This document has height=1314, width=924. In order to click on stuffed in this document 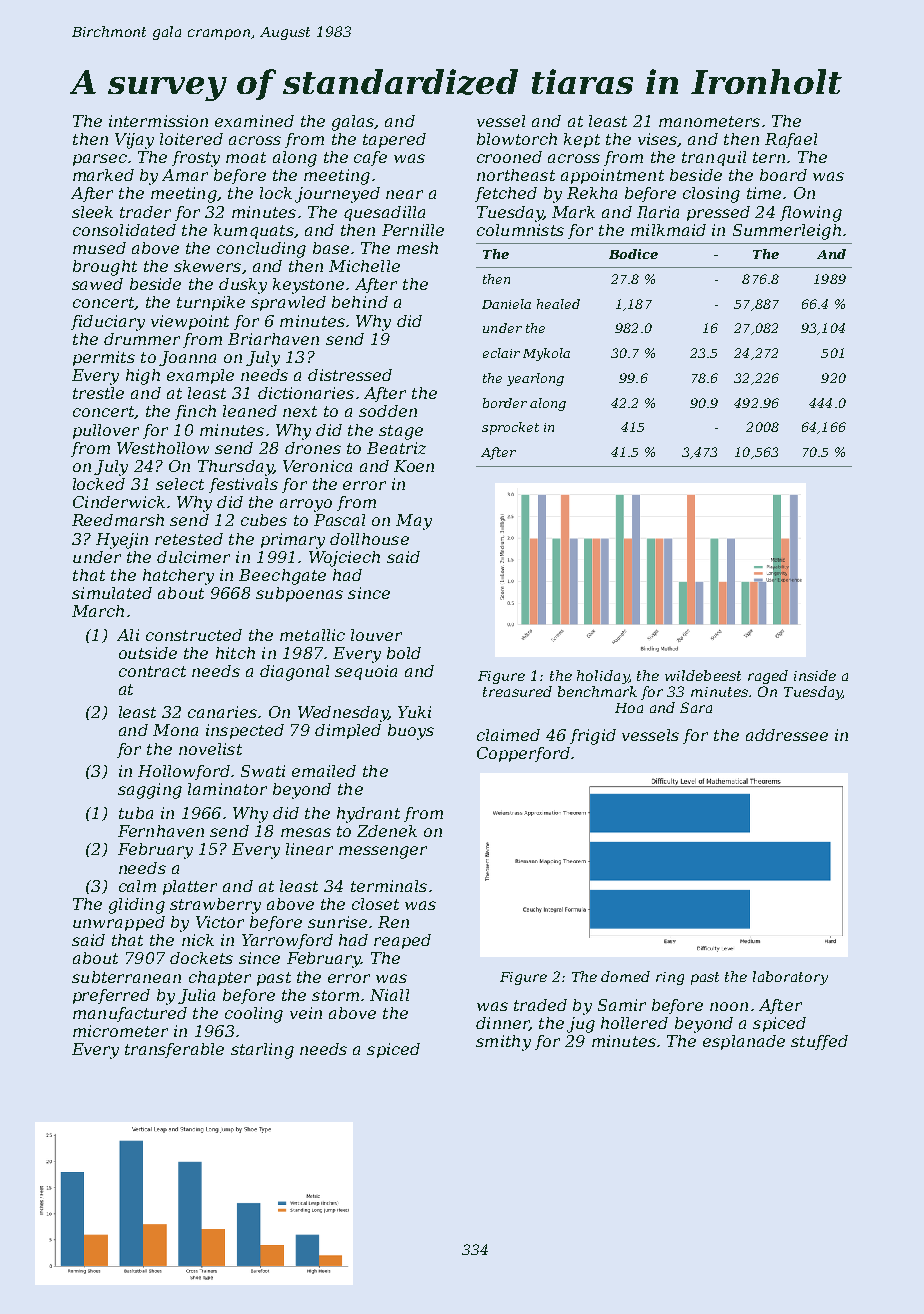, I will do `click(819, 1042)`.
